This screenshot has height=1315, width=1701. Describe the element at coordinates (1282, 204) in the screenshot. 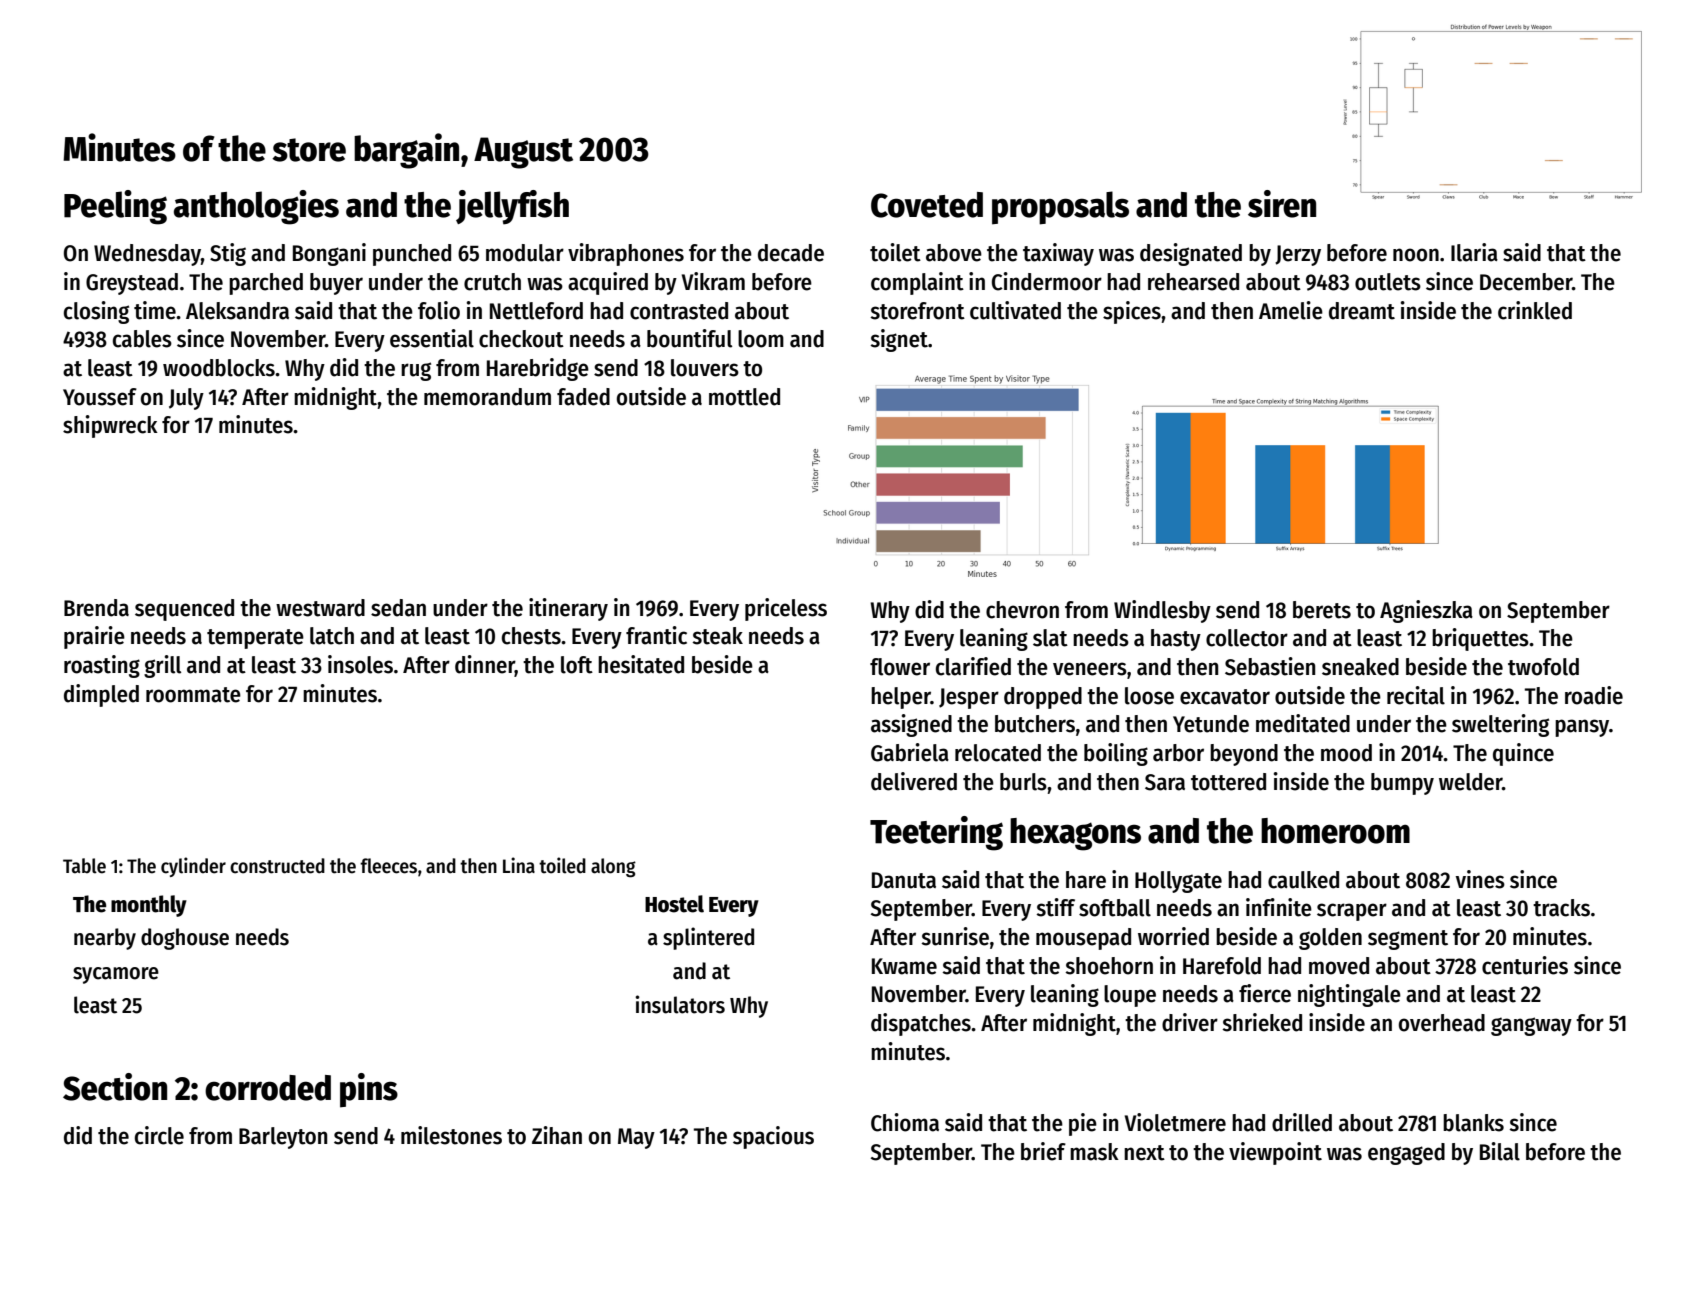

I see `siren` at that location.
